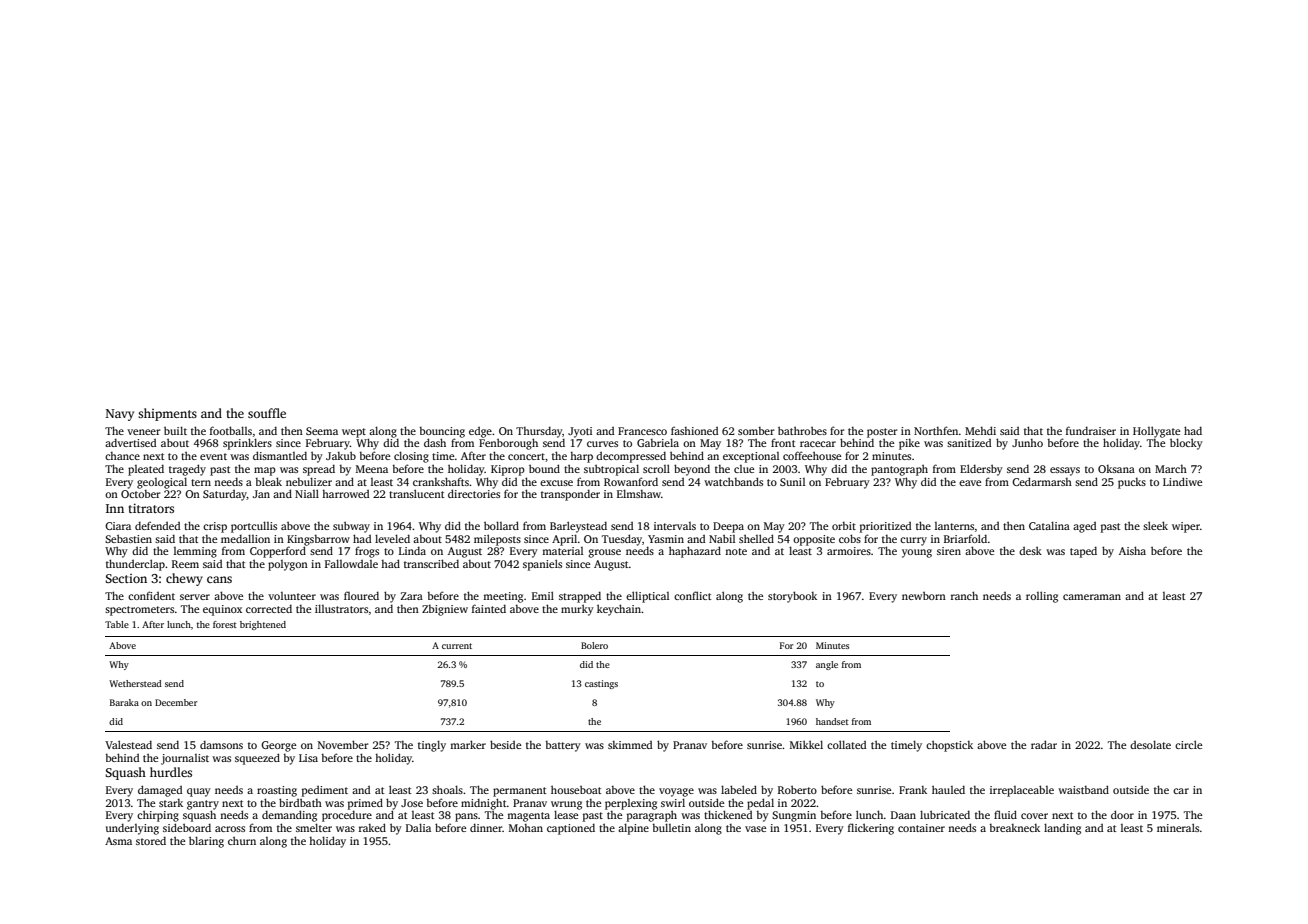 This document has width=1308, height=924. What do you see at coordinates (308, 758) in the document?
I see `Lisa` at bounding box center [308, 758].
